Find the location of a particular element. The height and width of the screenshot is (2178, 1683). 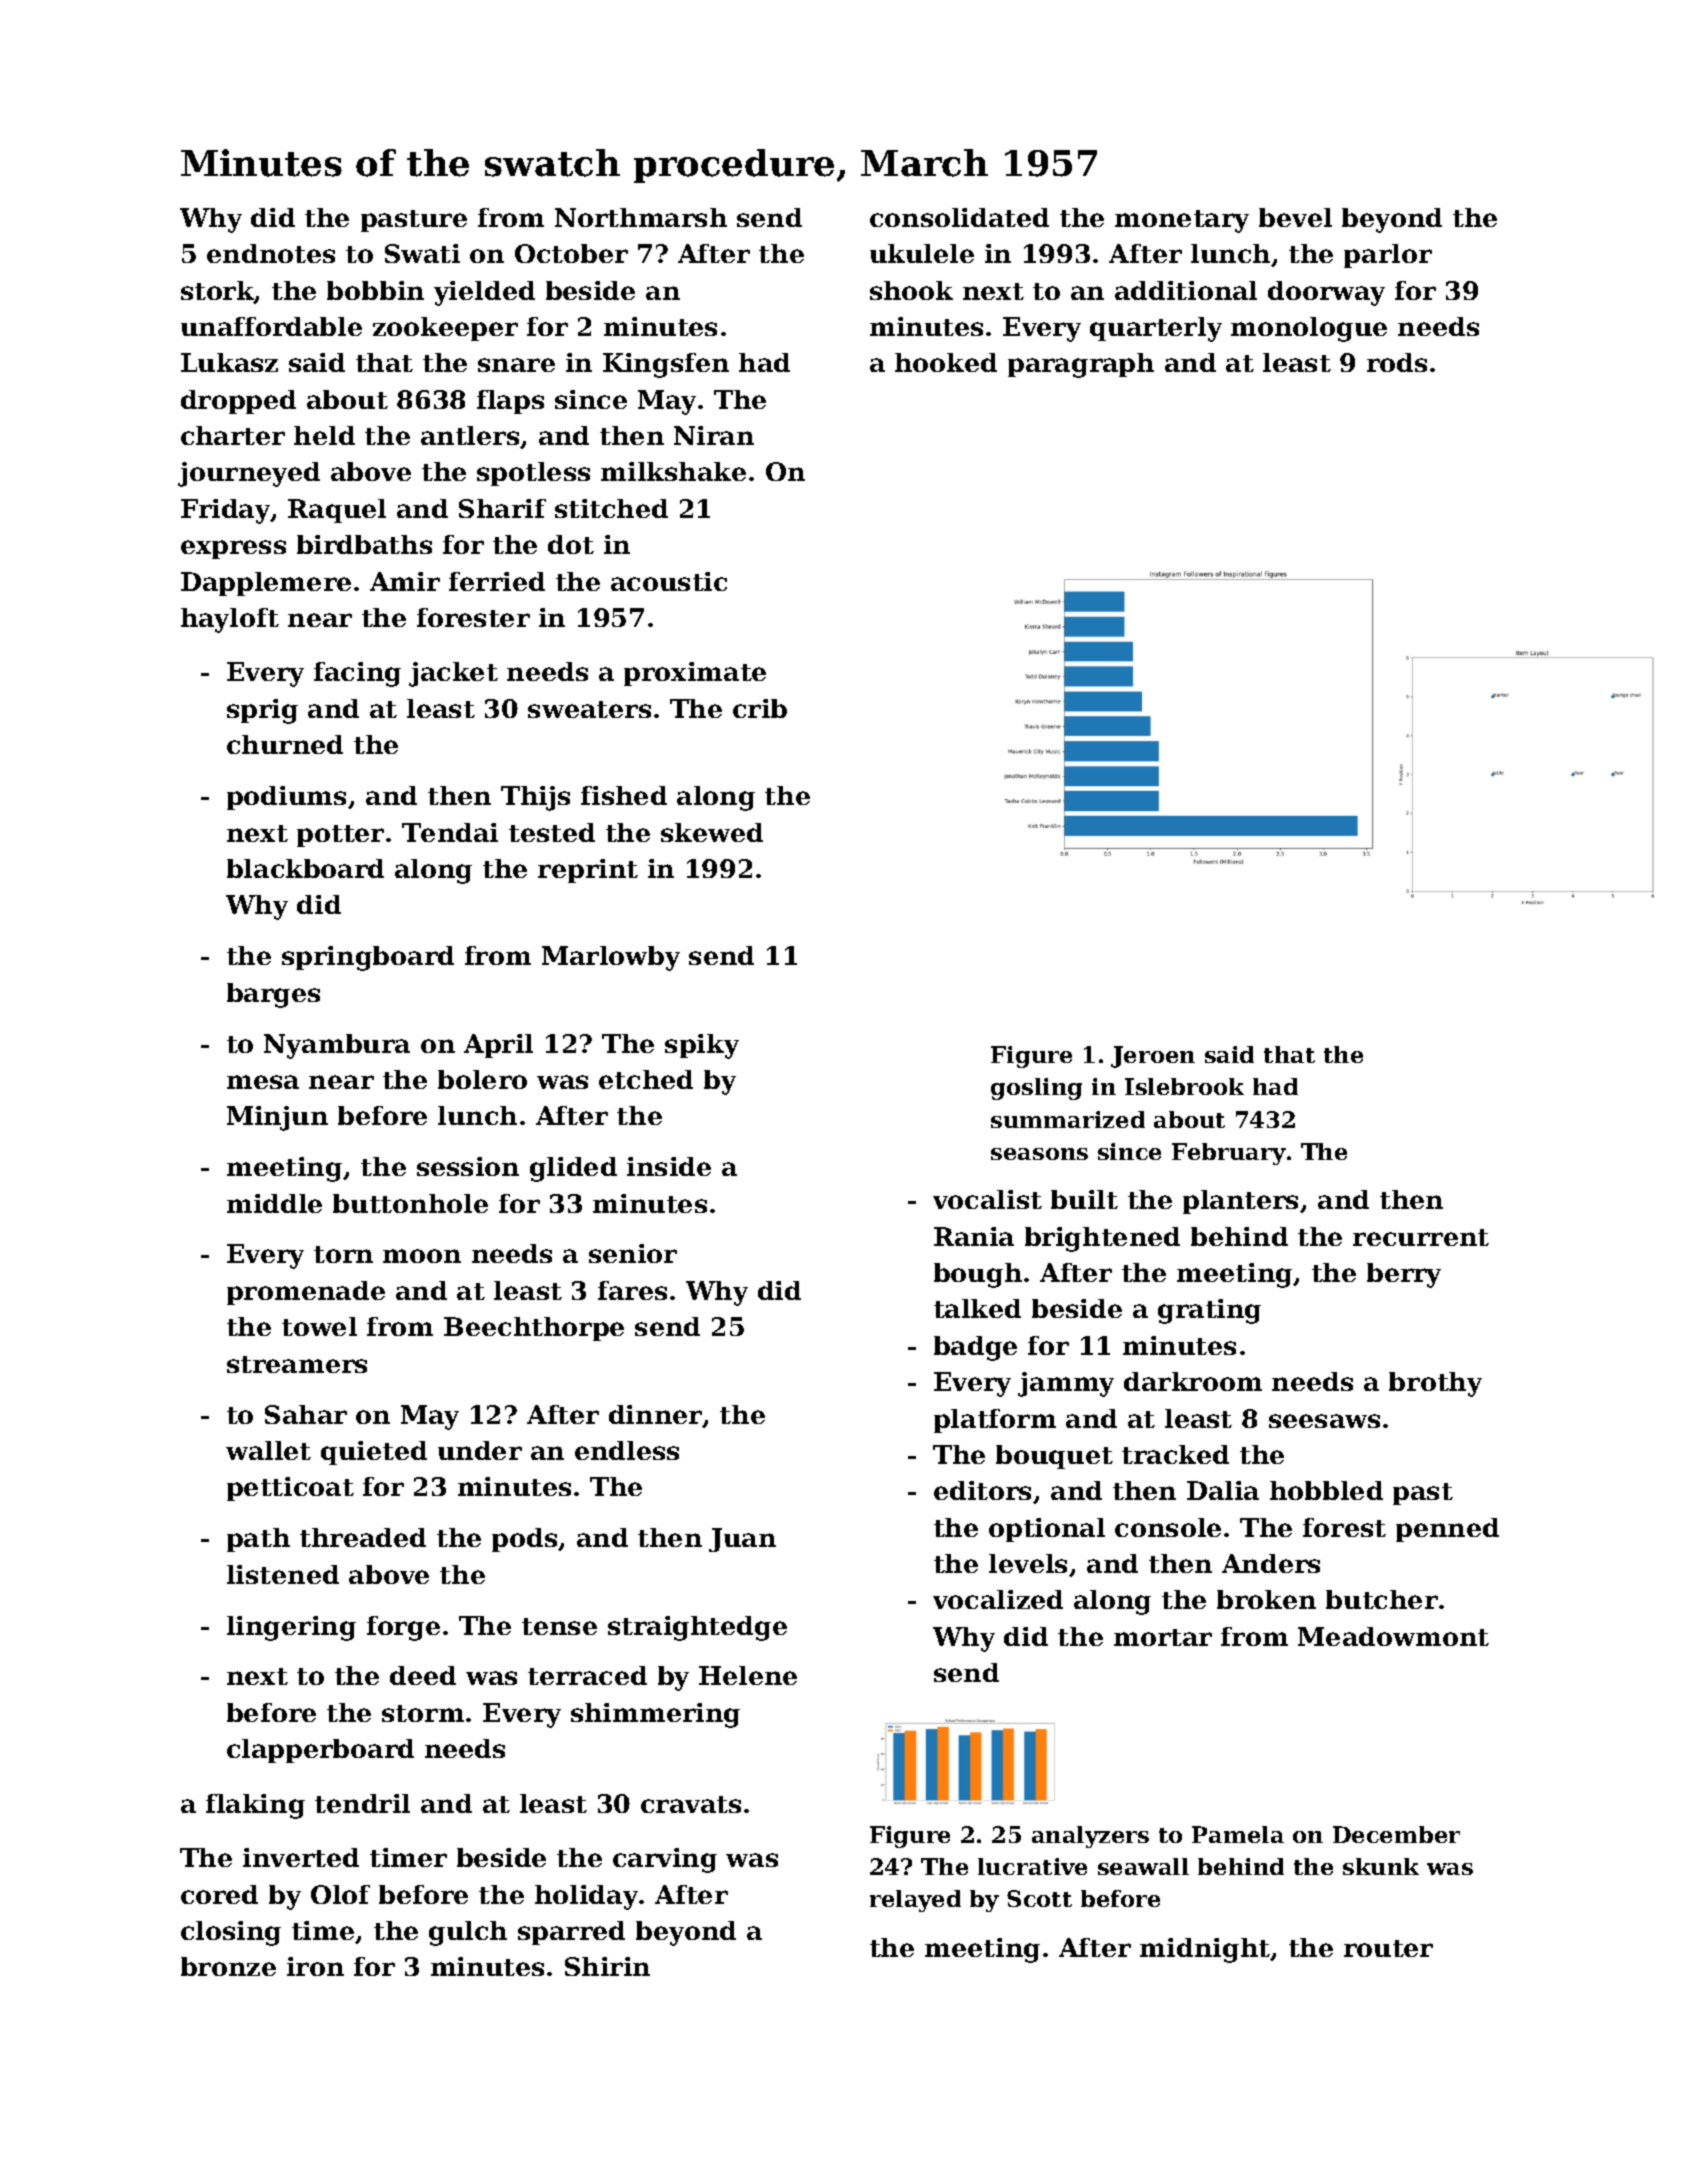

recurrent is located at coordinates (1421, 1237).
